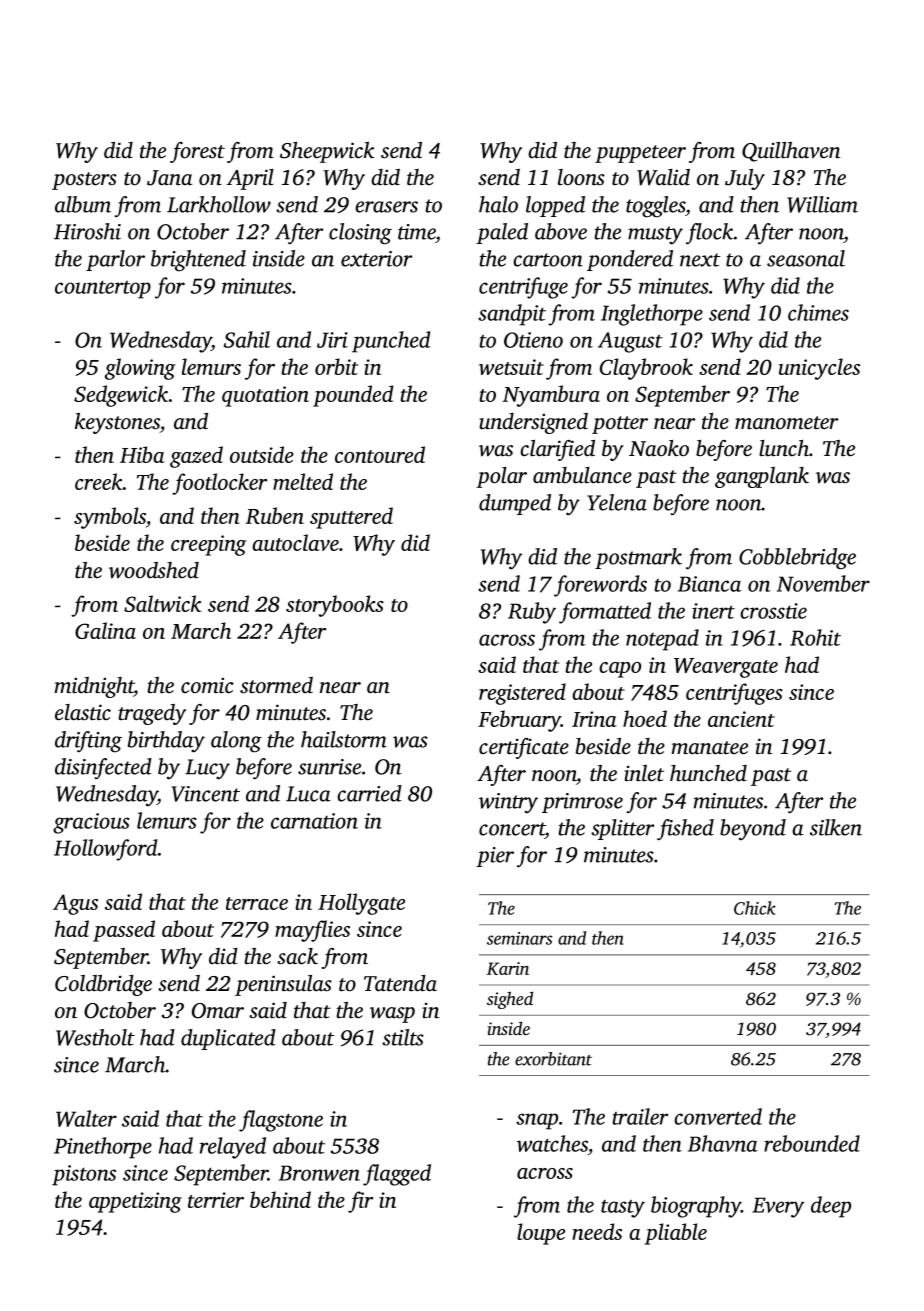 The image size is (924, 1311). What do you see at coordinates (755, 908) in the page?
I see `Chick` at bounding box center [755, 908].
